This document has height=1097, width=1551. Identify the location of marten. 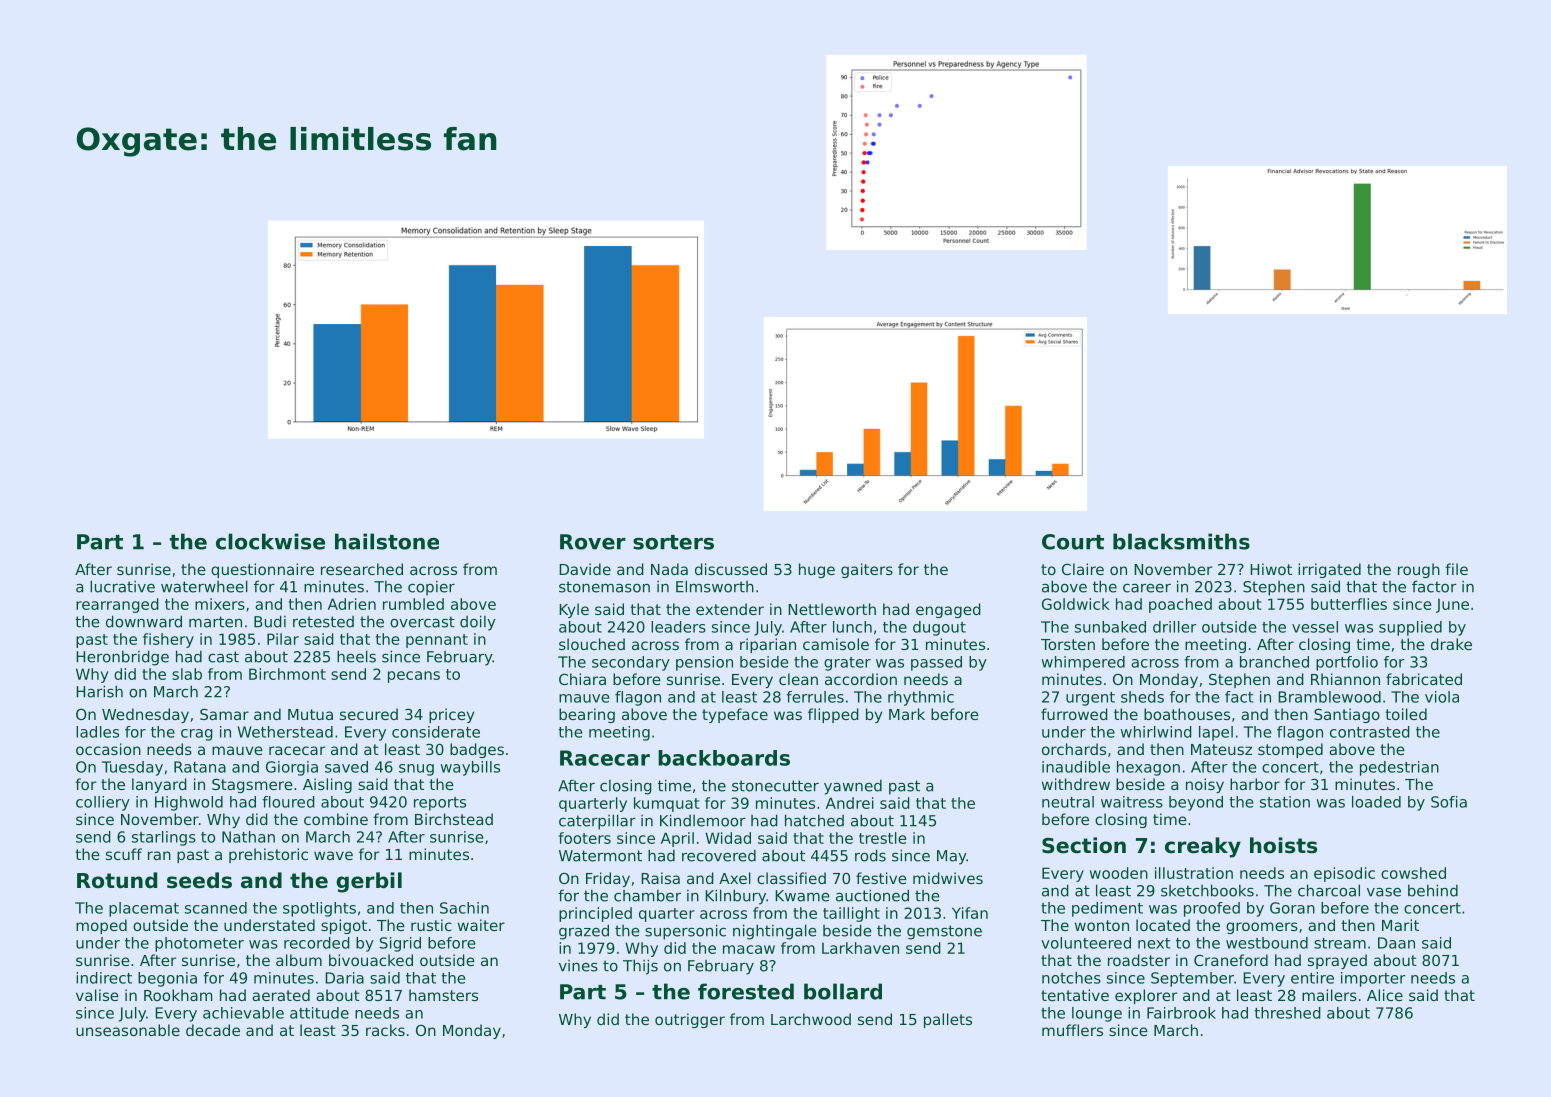
(215, 622).
